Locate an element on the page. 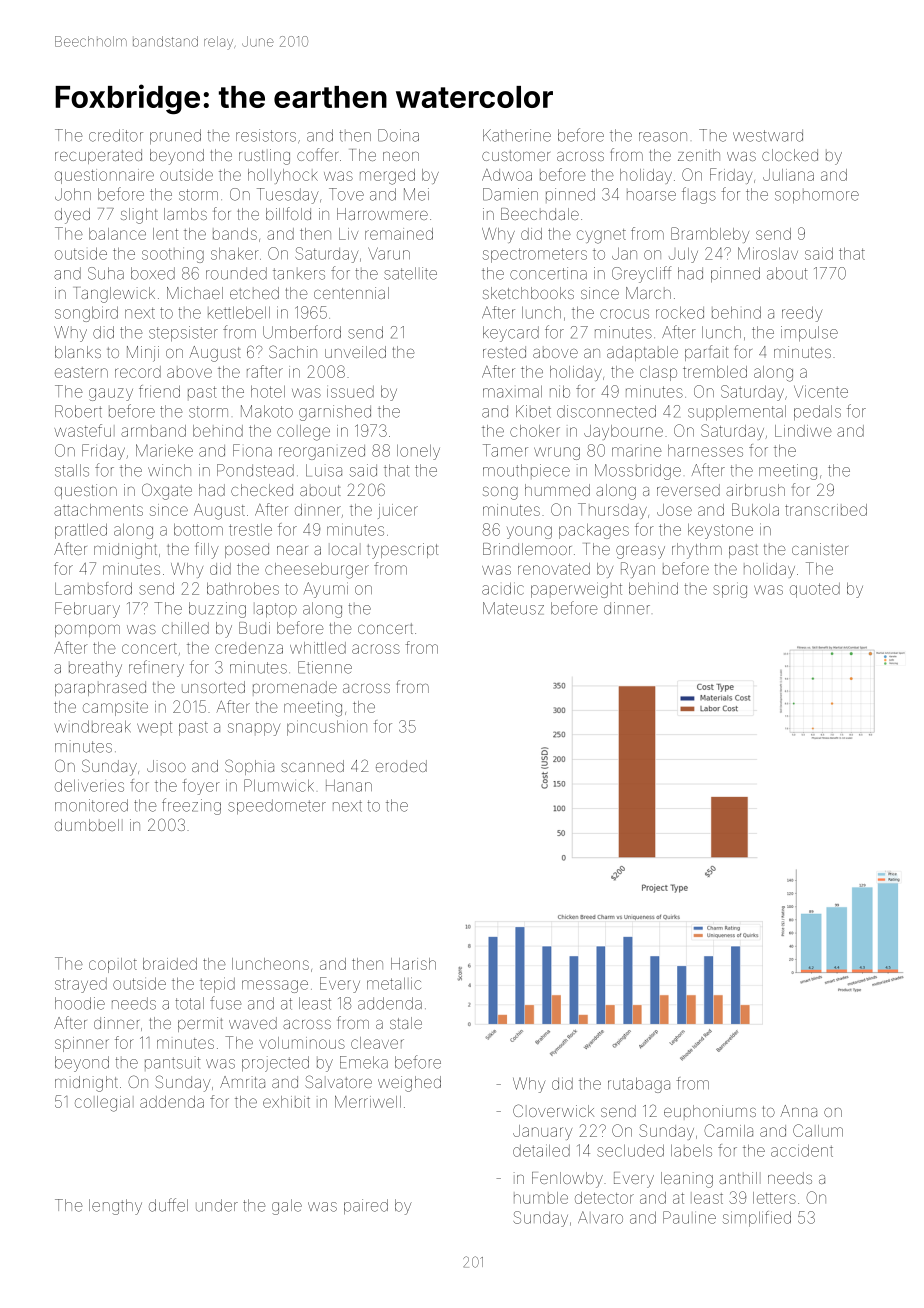 The width and height of the image is (924, 1308). waved is located at coordinates (253, 1023).
